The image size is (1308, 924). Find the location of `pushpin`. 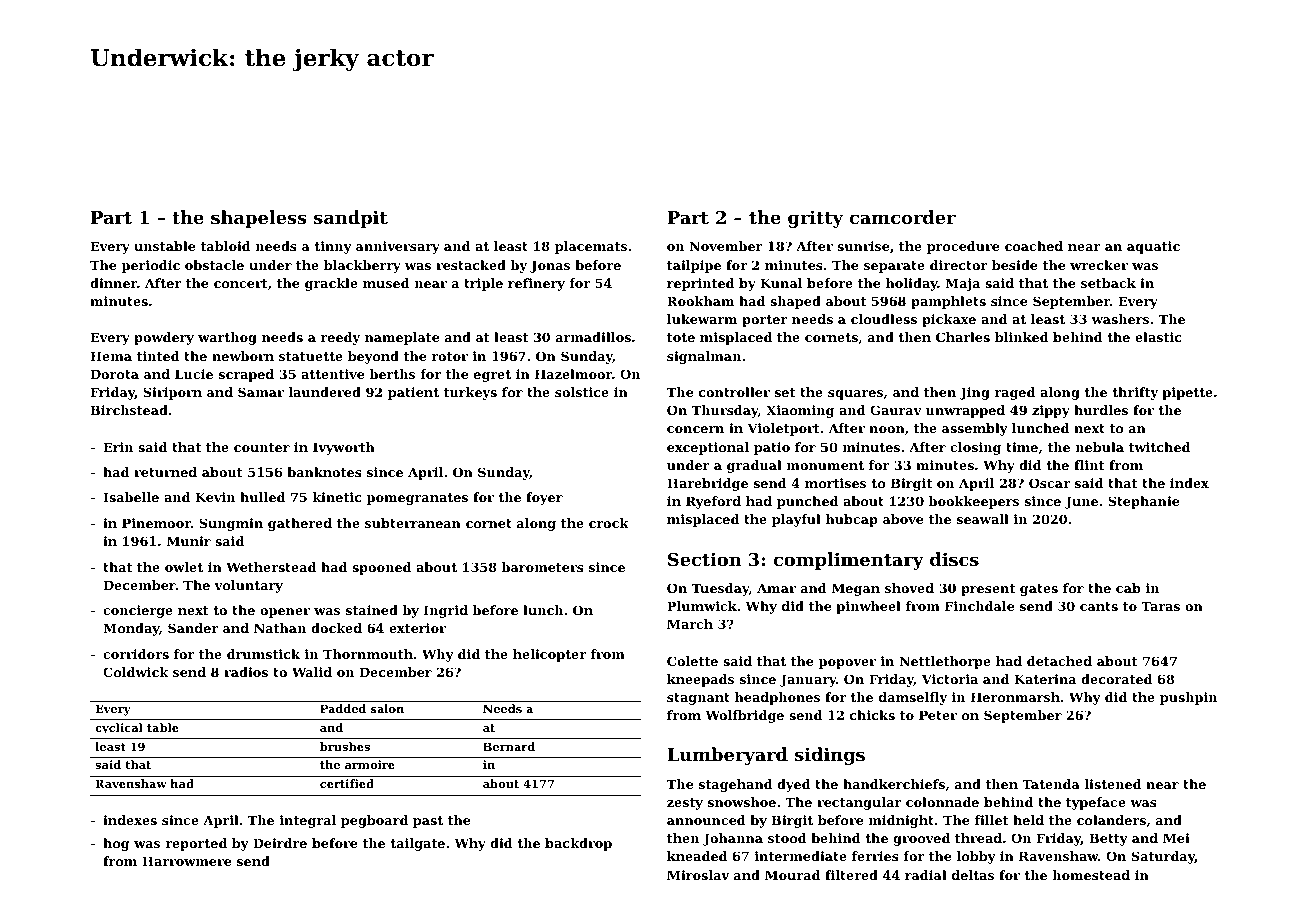

pushpin is located at coordinates (1188, 698).
